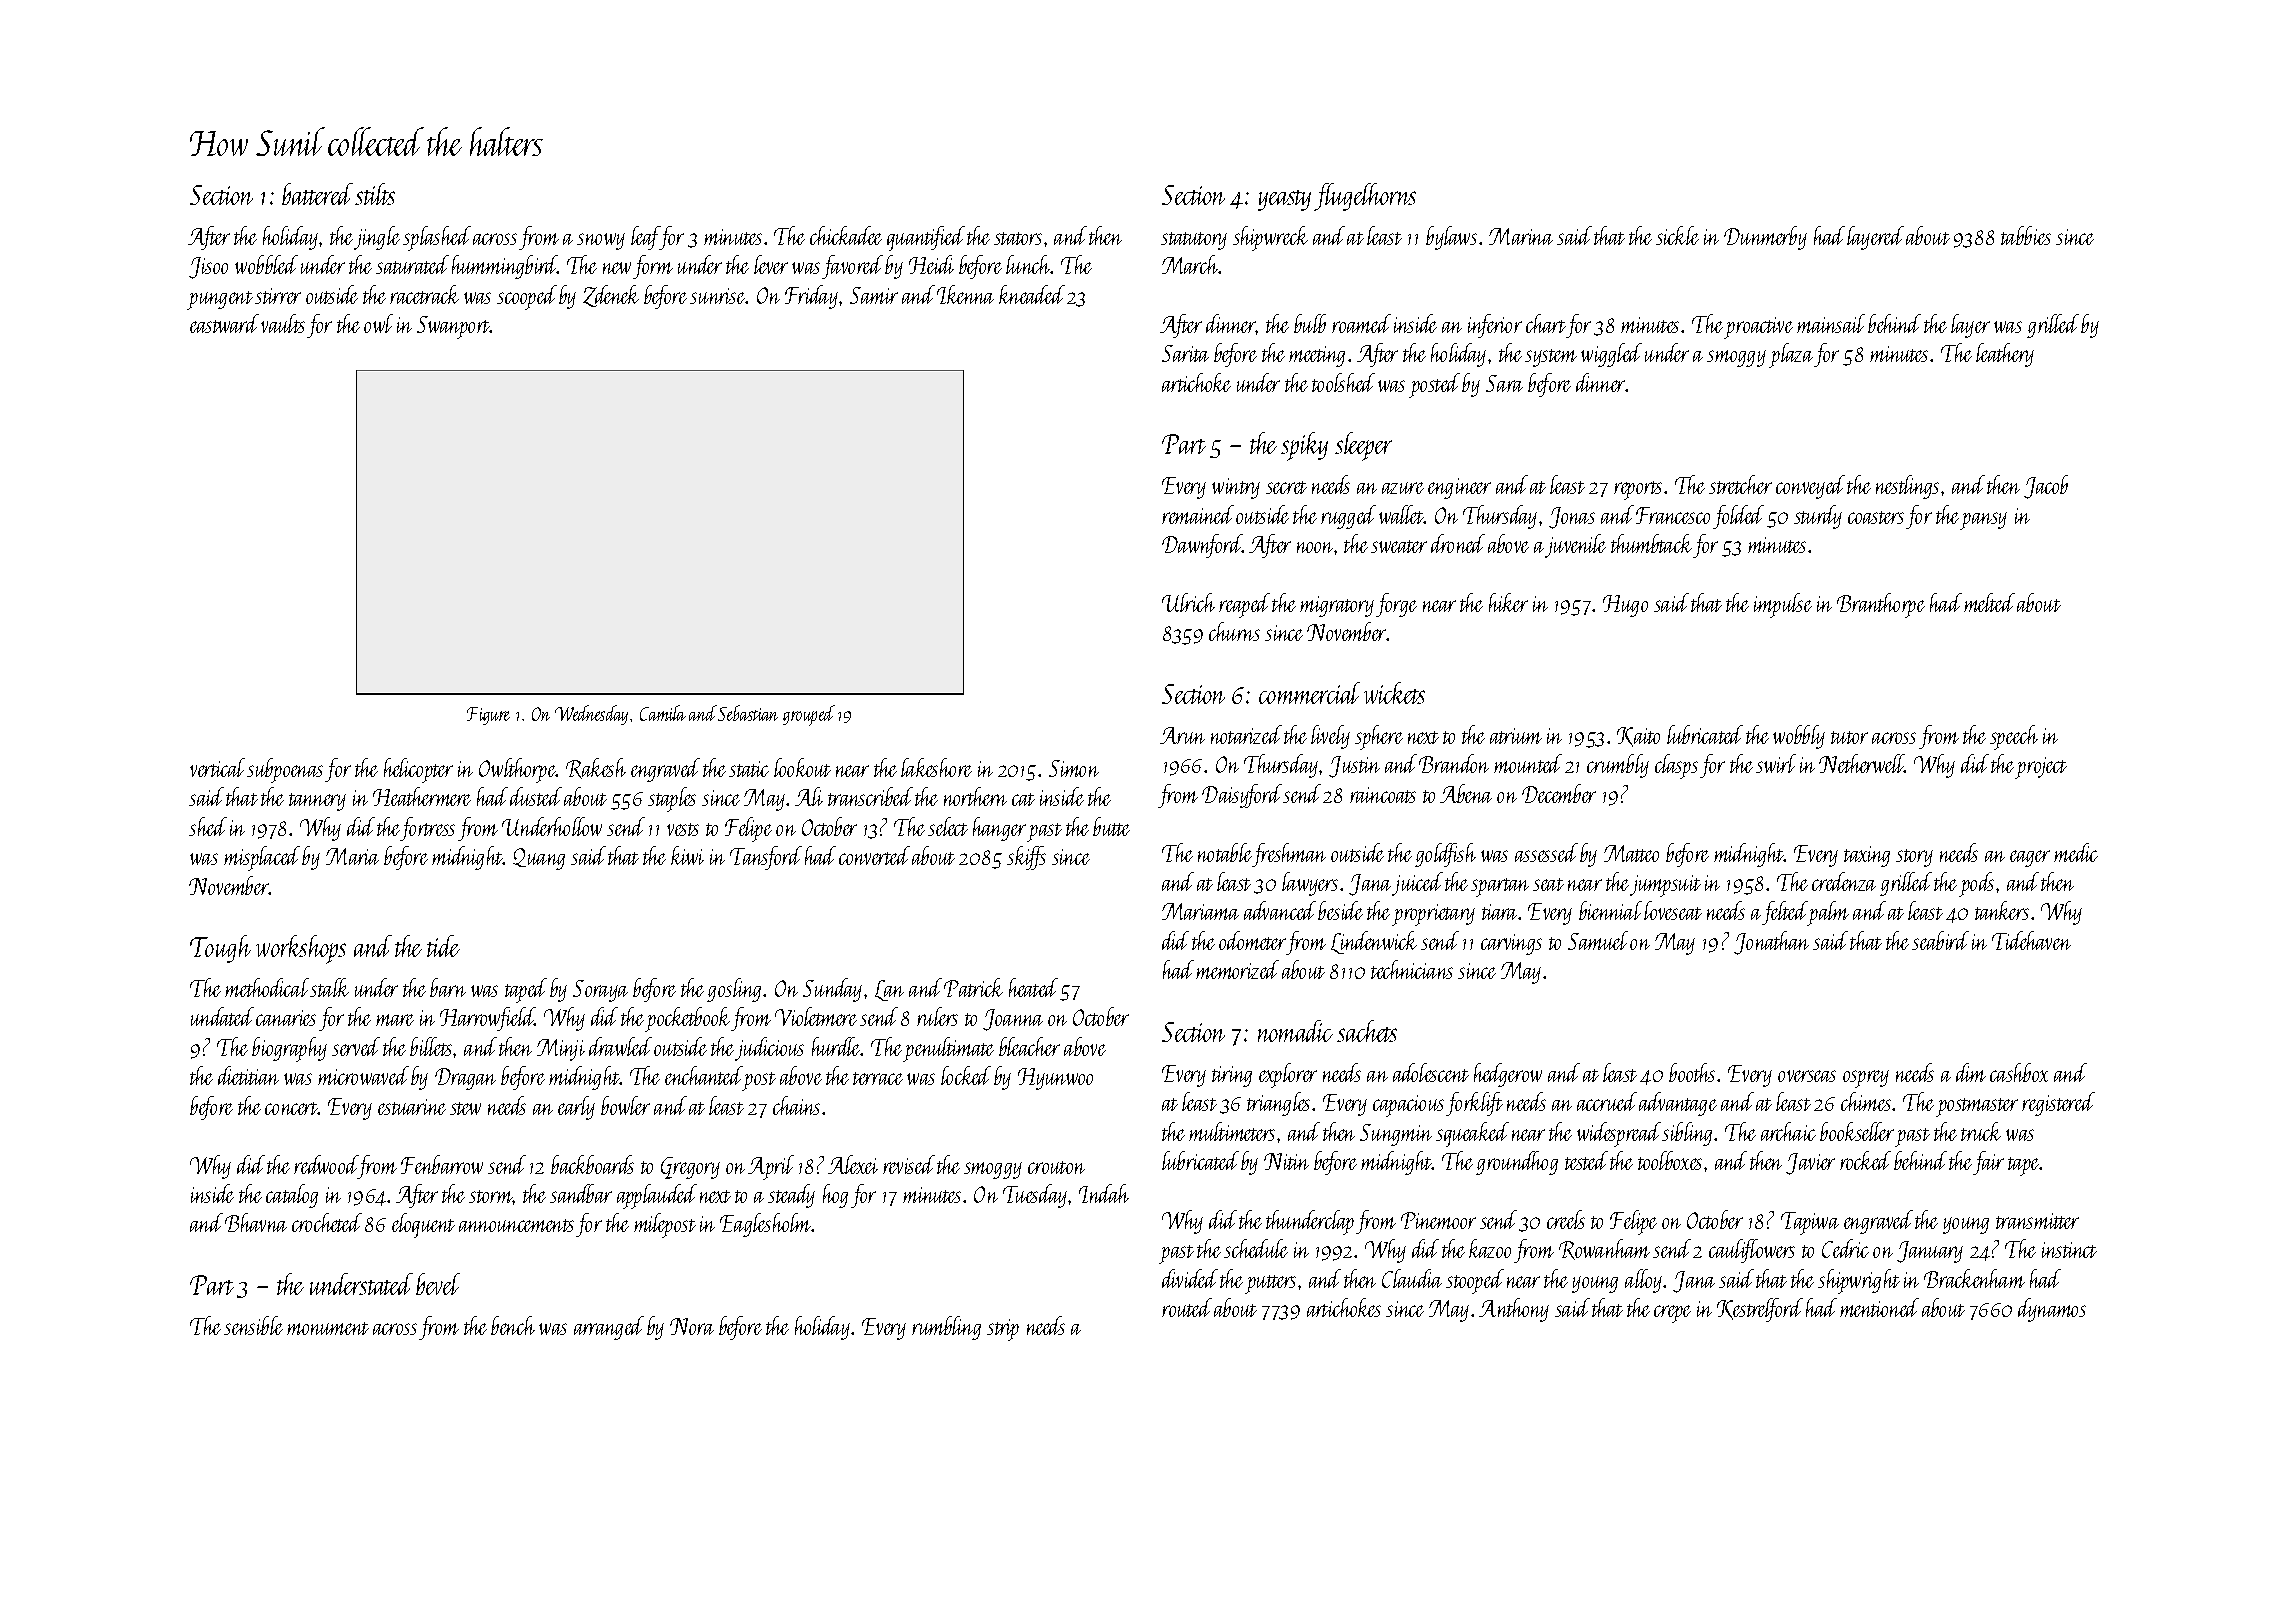 The width and height of the screenshot is (2292, 1620). What do you see at coordinates (1672, 1314) in the screenshot?
I see `crepe` at bounding box center [1672, 1314].
